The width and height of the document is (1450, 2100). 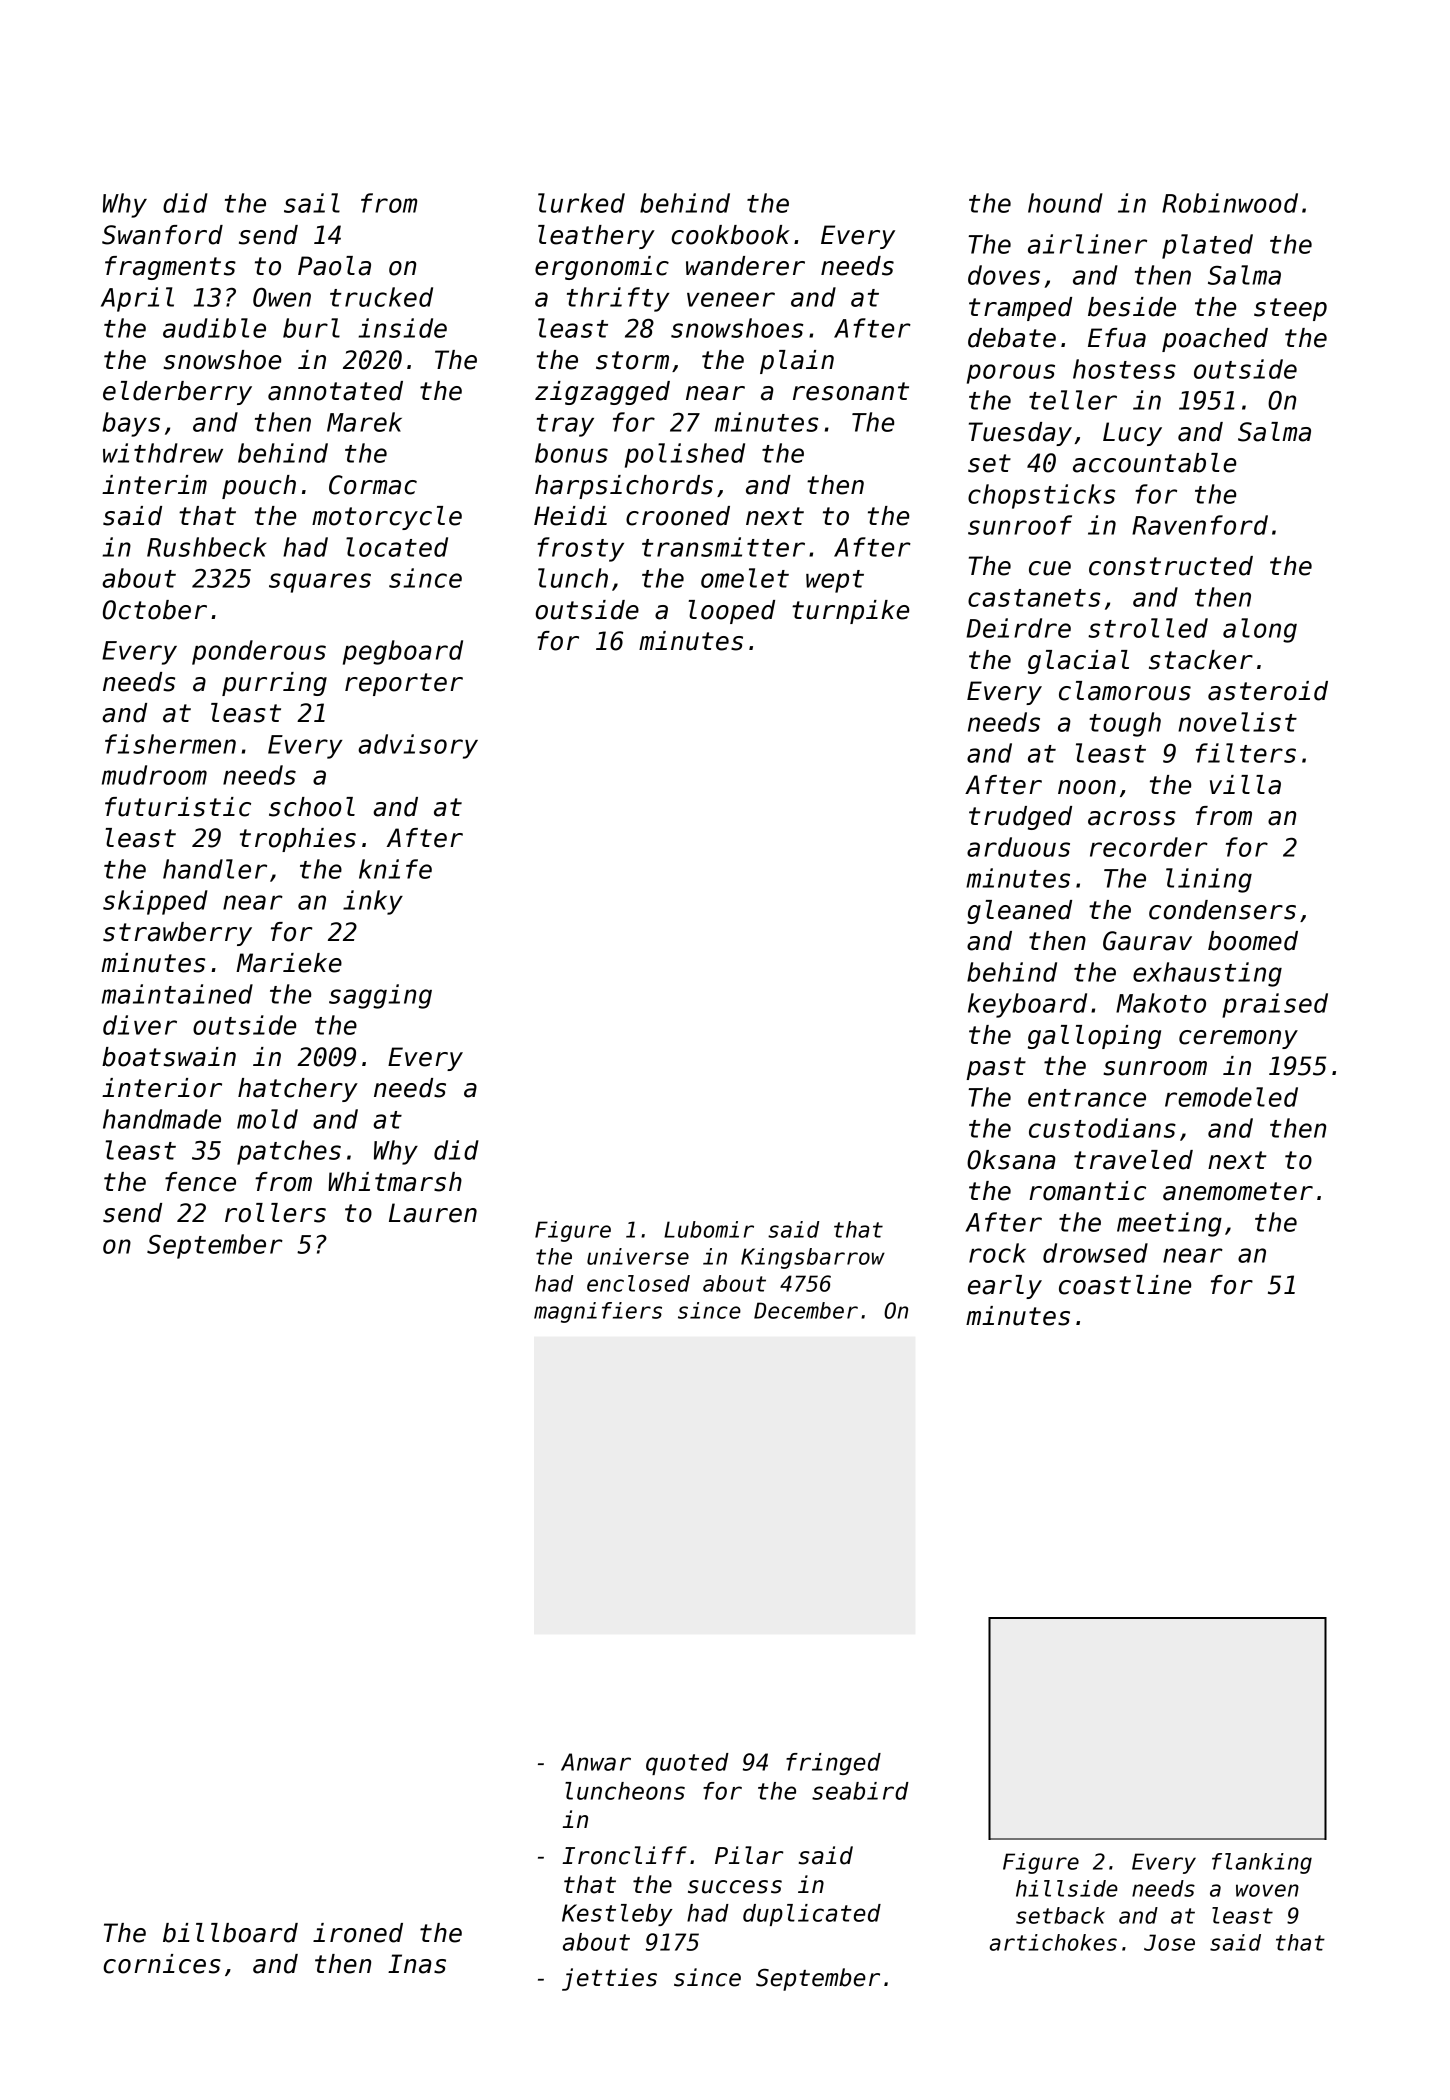 I want to click on cornices, so click(x=162, y=1964).
